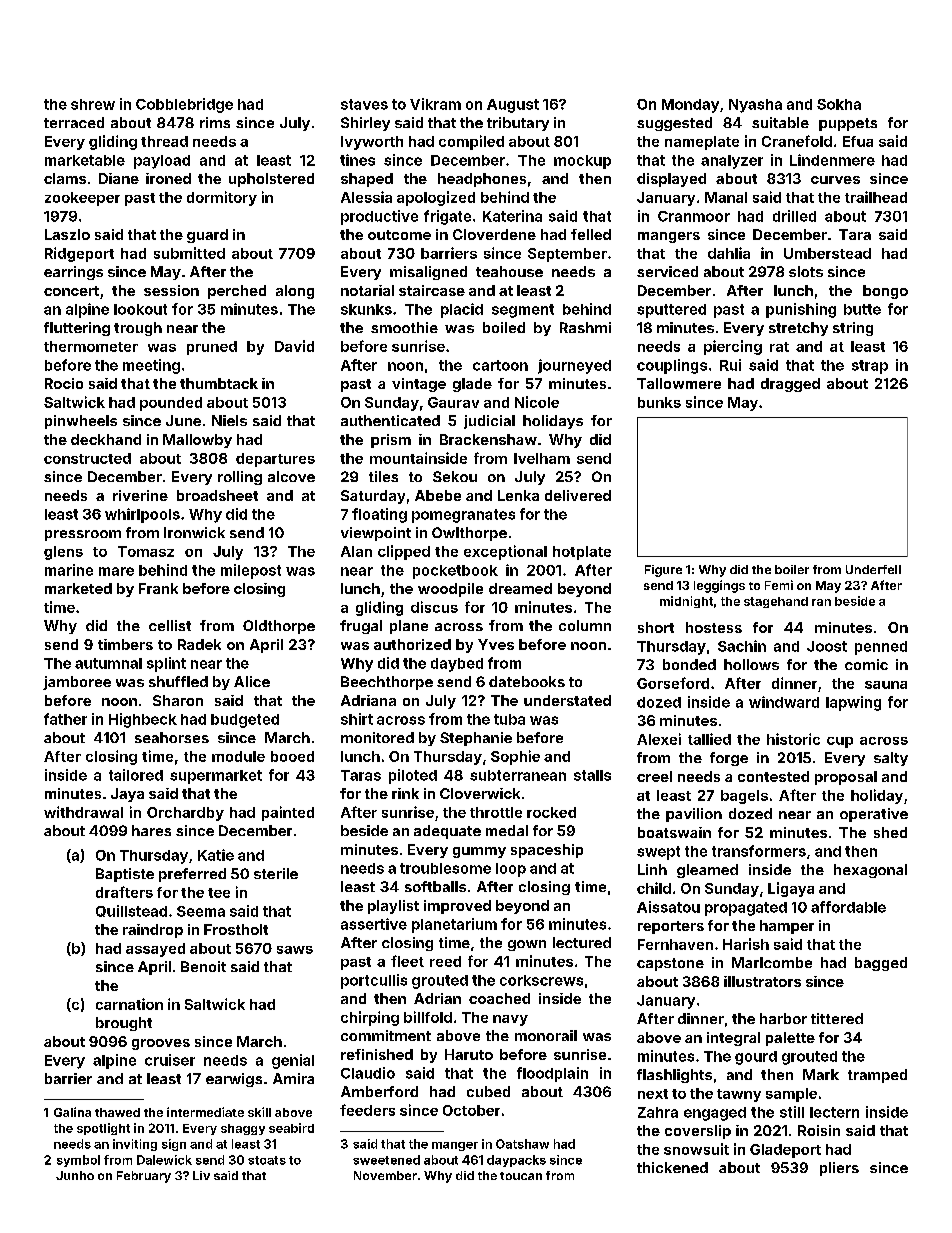  What do you see at coordinates (689, 664) in the screenshot?
I see `bonded` at bounding box center [689, 664].
